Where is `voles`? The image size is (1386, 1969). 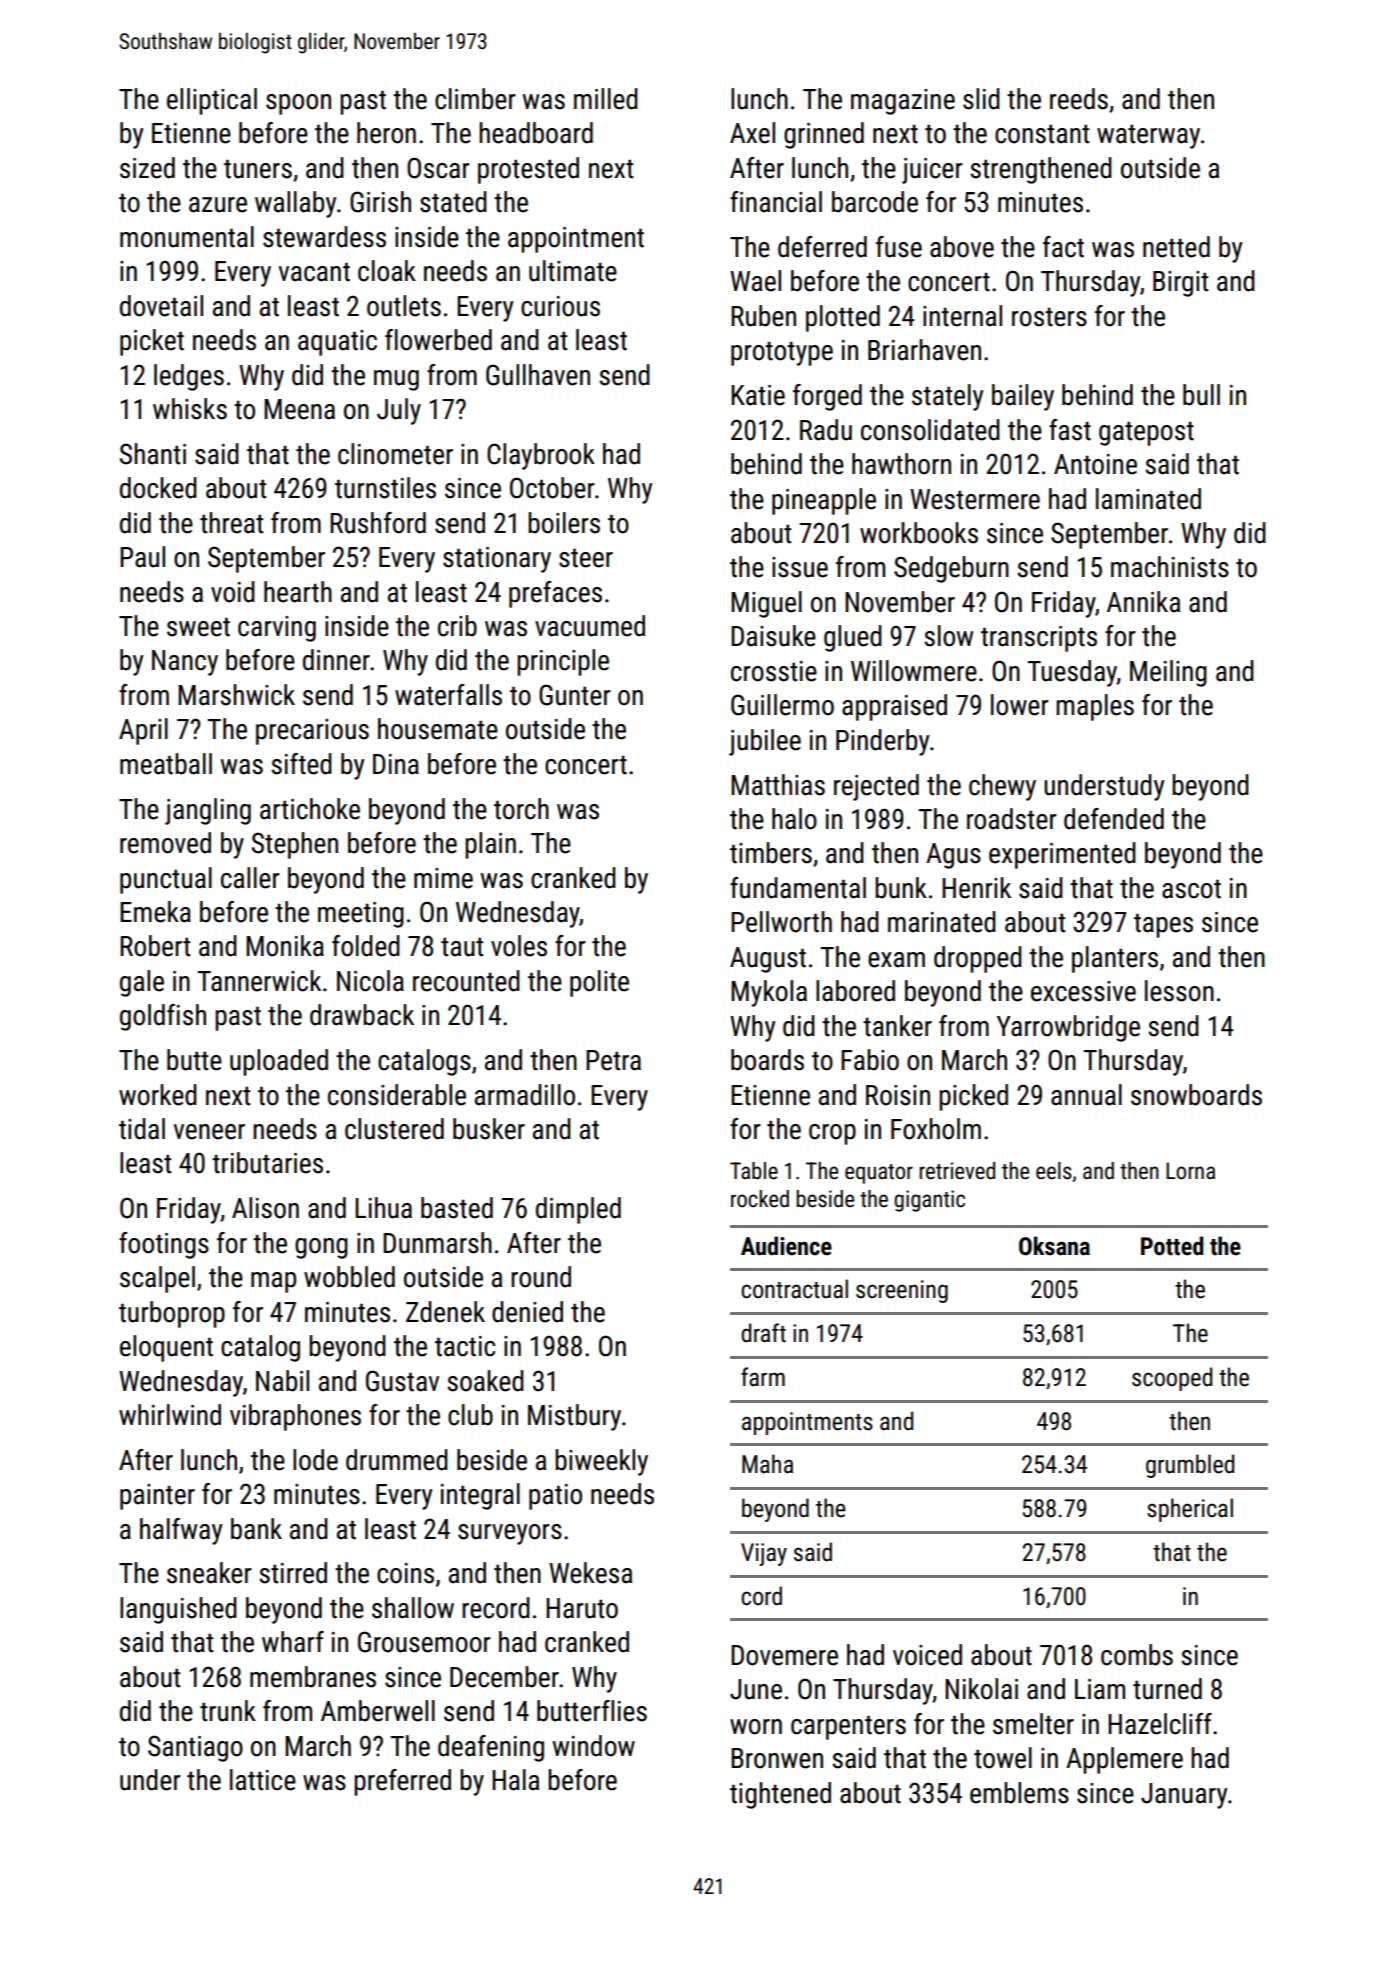 voles is located at coordinates (519, 946).
